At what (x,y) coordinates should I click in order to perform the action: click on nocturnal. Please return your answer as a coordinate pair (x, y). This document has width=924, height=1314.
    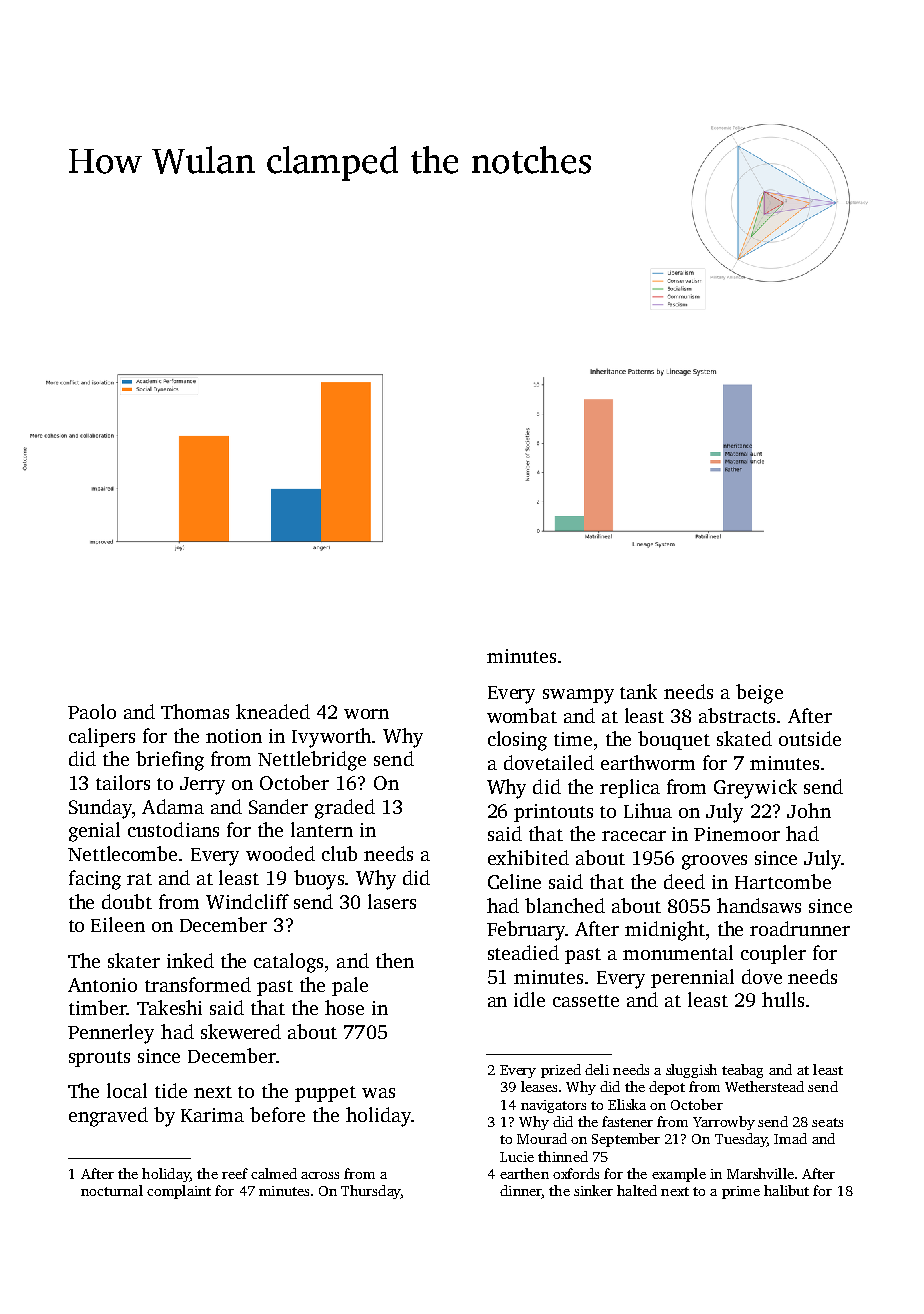
    Looking at the image, I should click on (112, 1190).
